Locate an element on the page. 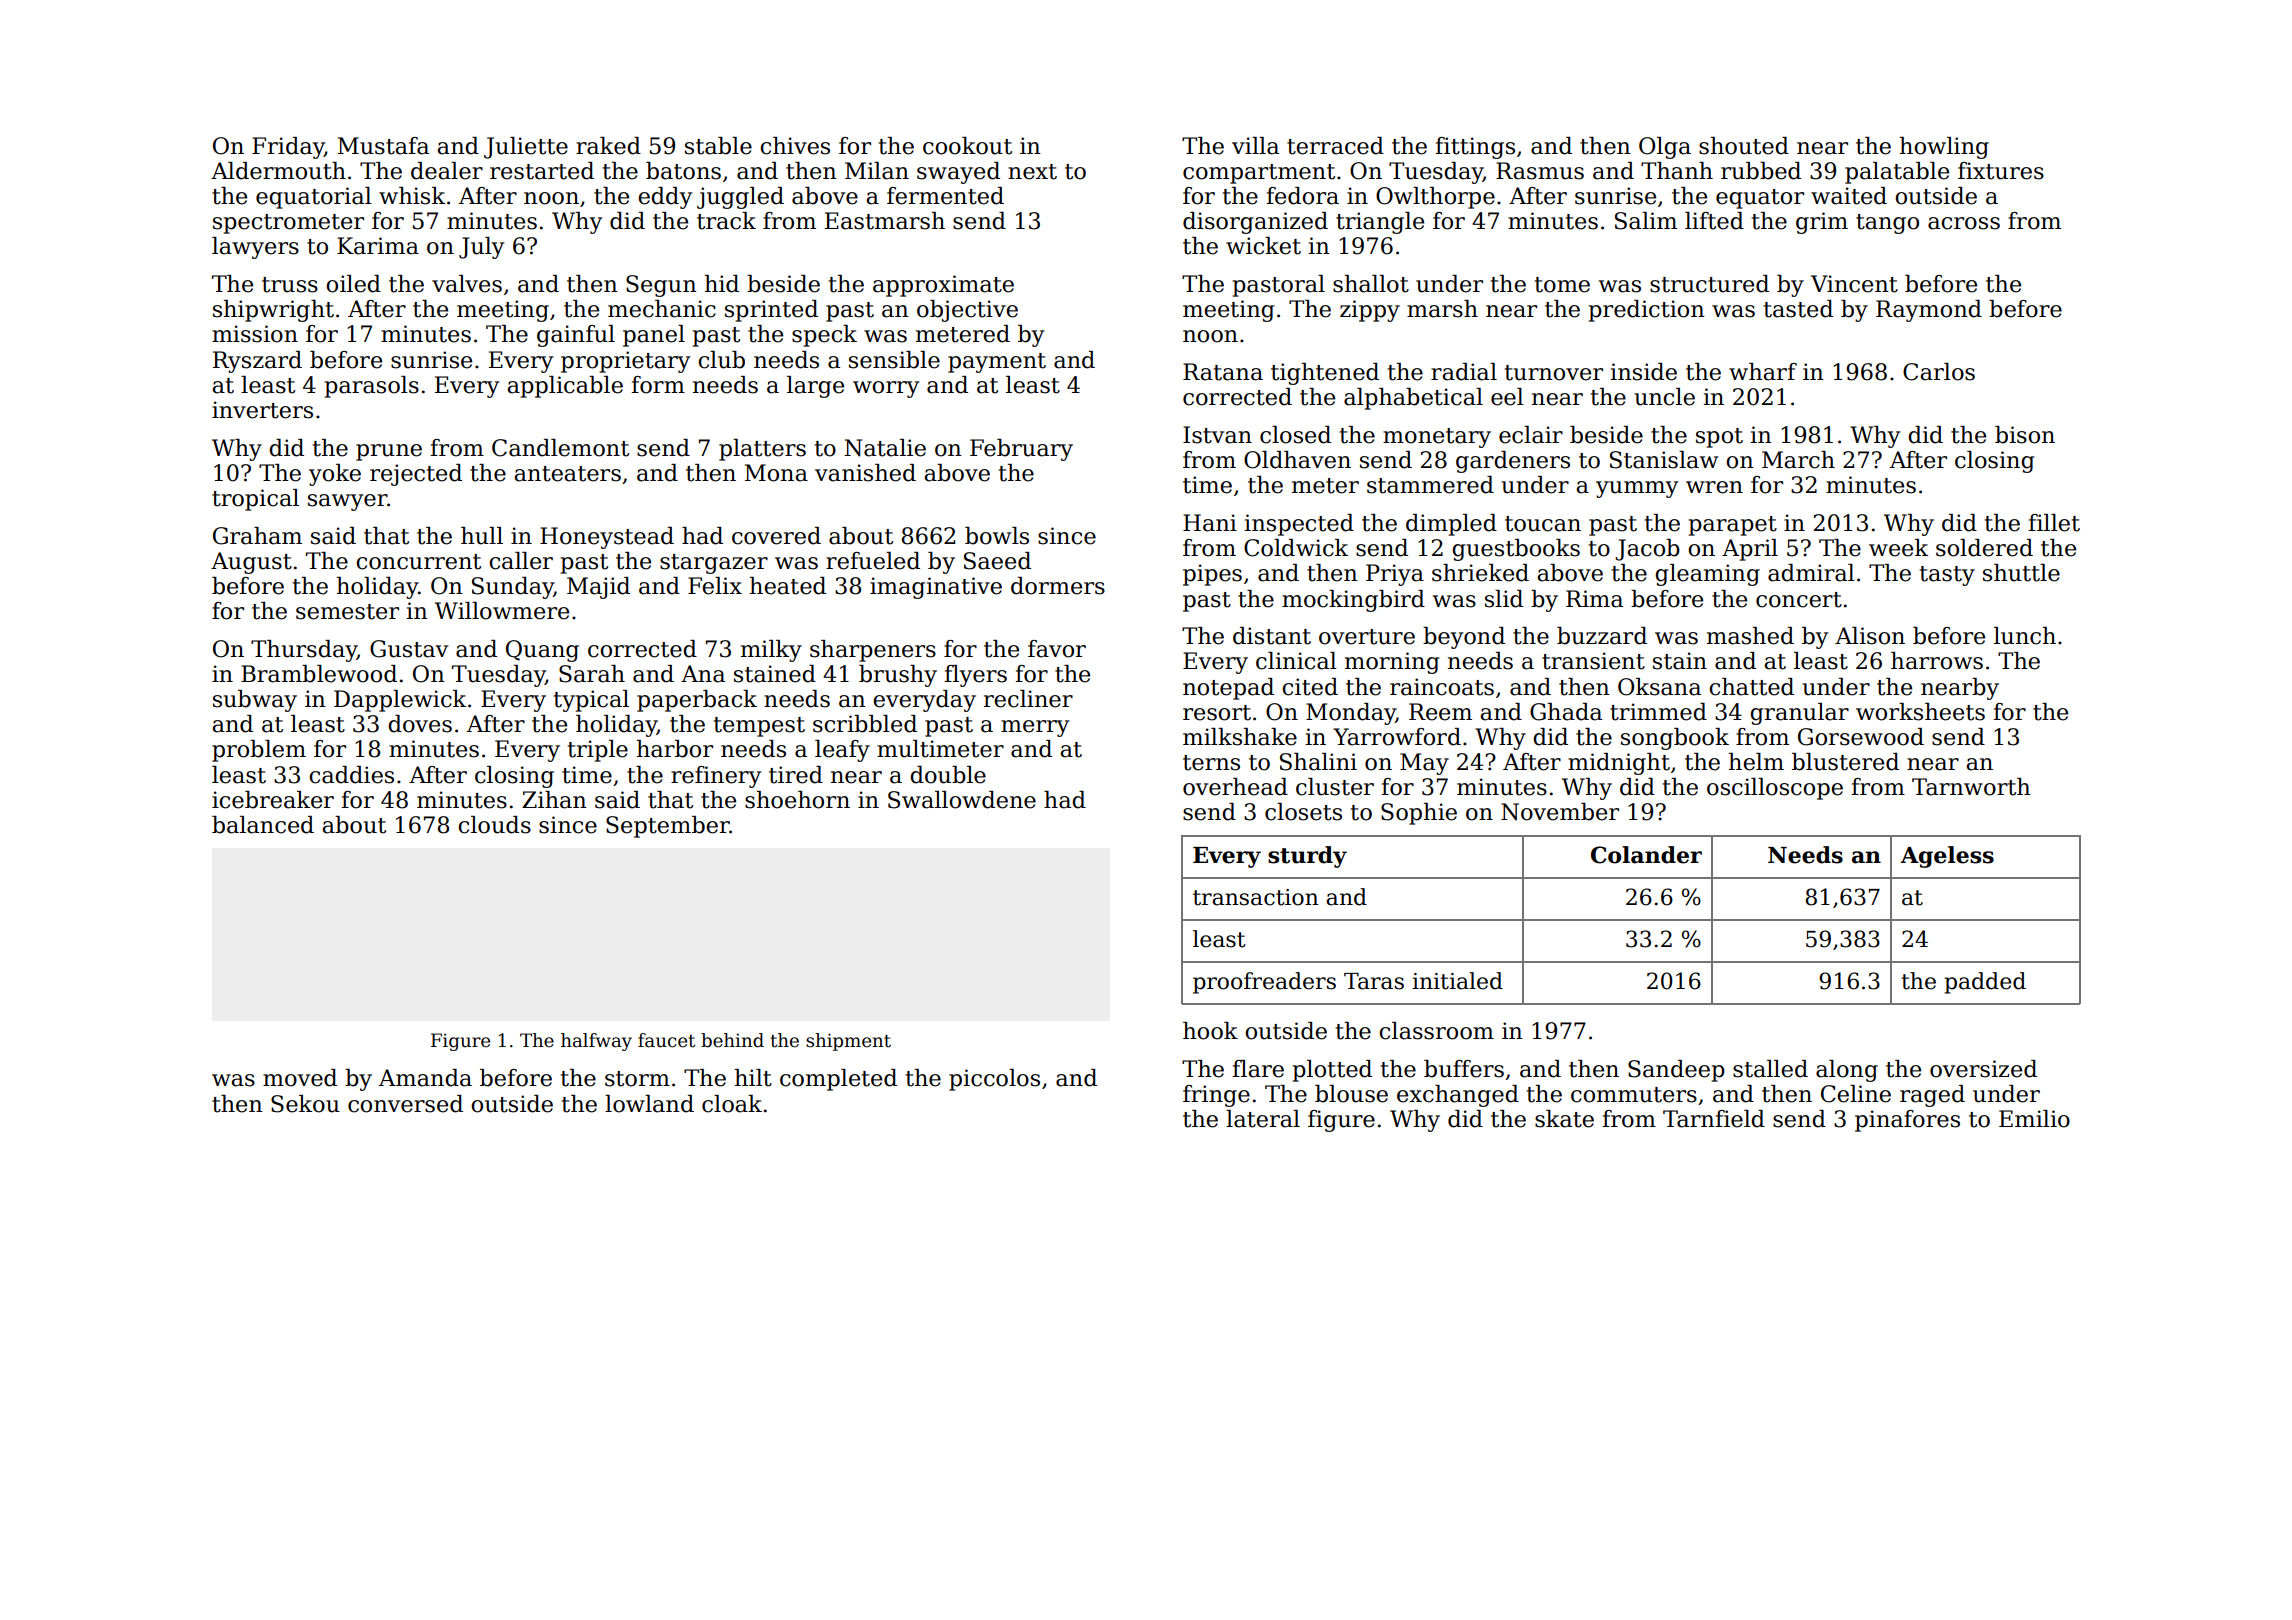  Bramblewood is located at coordinates (319, 674).
